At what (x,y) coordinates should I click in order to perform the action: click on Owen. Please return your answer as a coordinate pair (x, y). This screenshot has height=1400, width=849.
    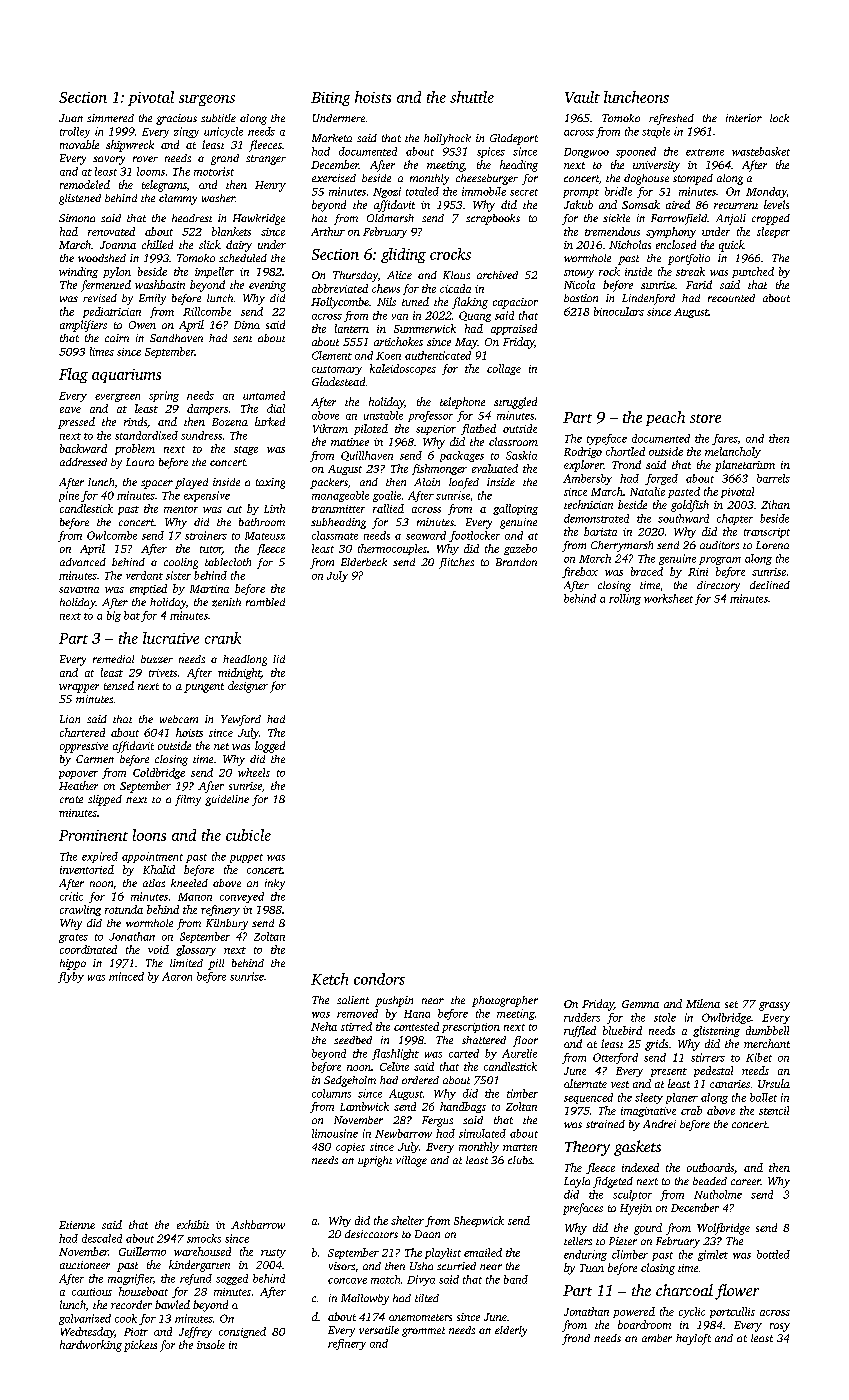
    Looking at the image, I should click on (142, 325).
